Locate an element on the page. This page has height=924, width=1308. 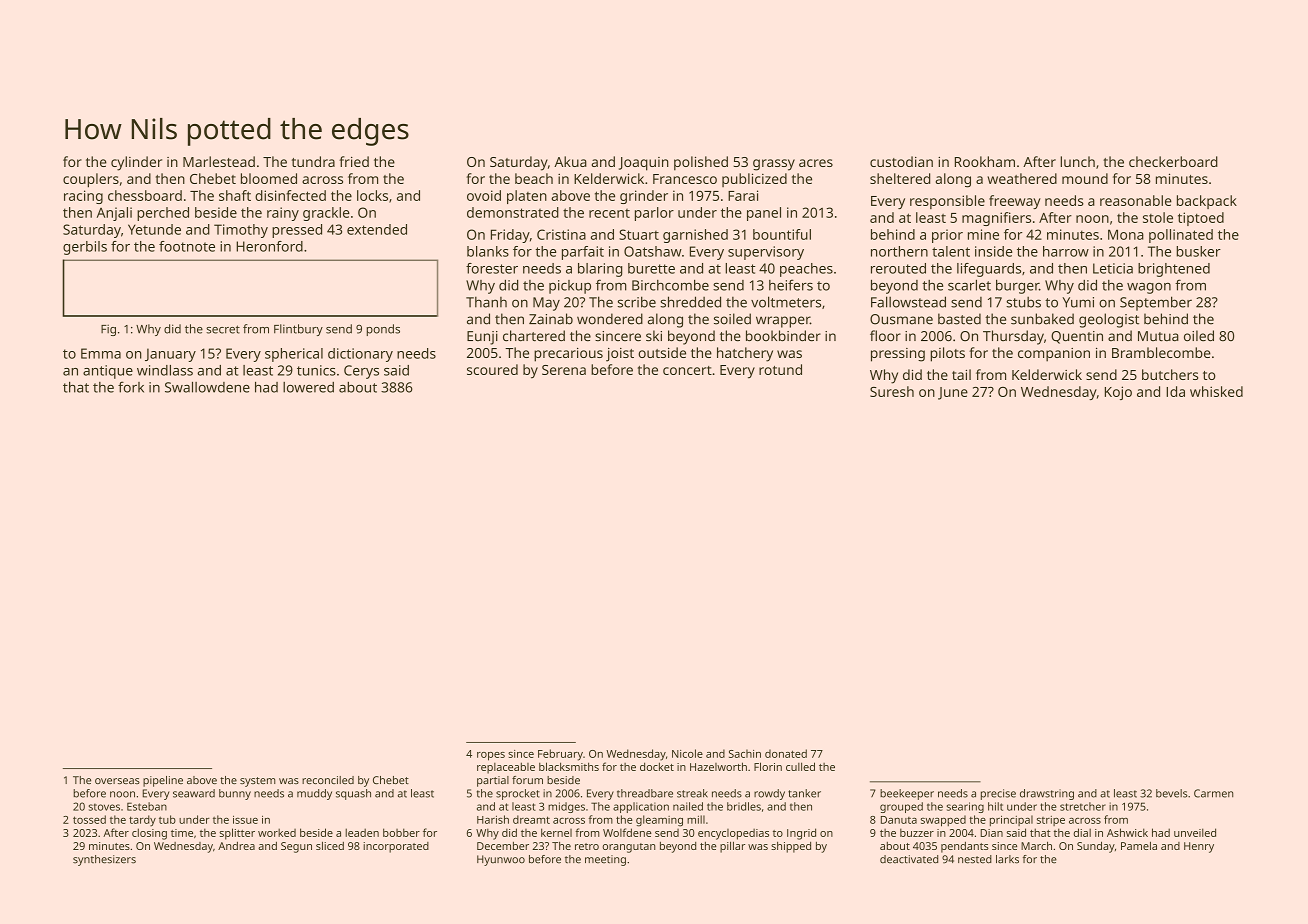
ropes is located at coordinates (491, 756).
